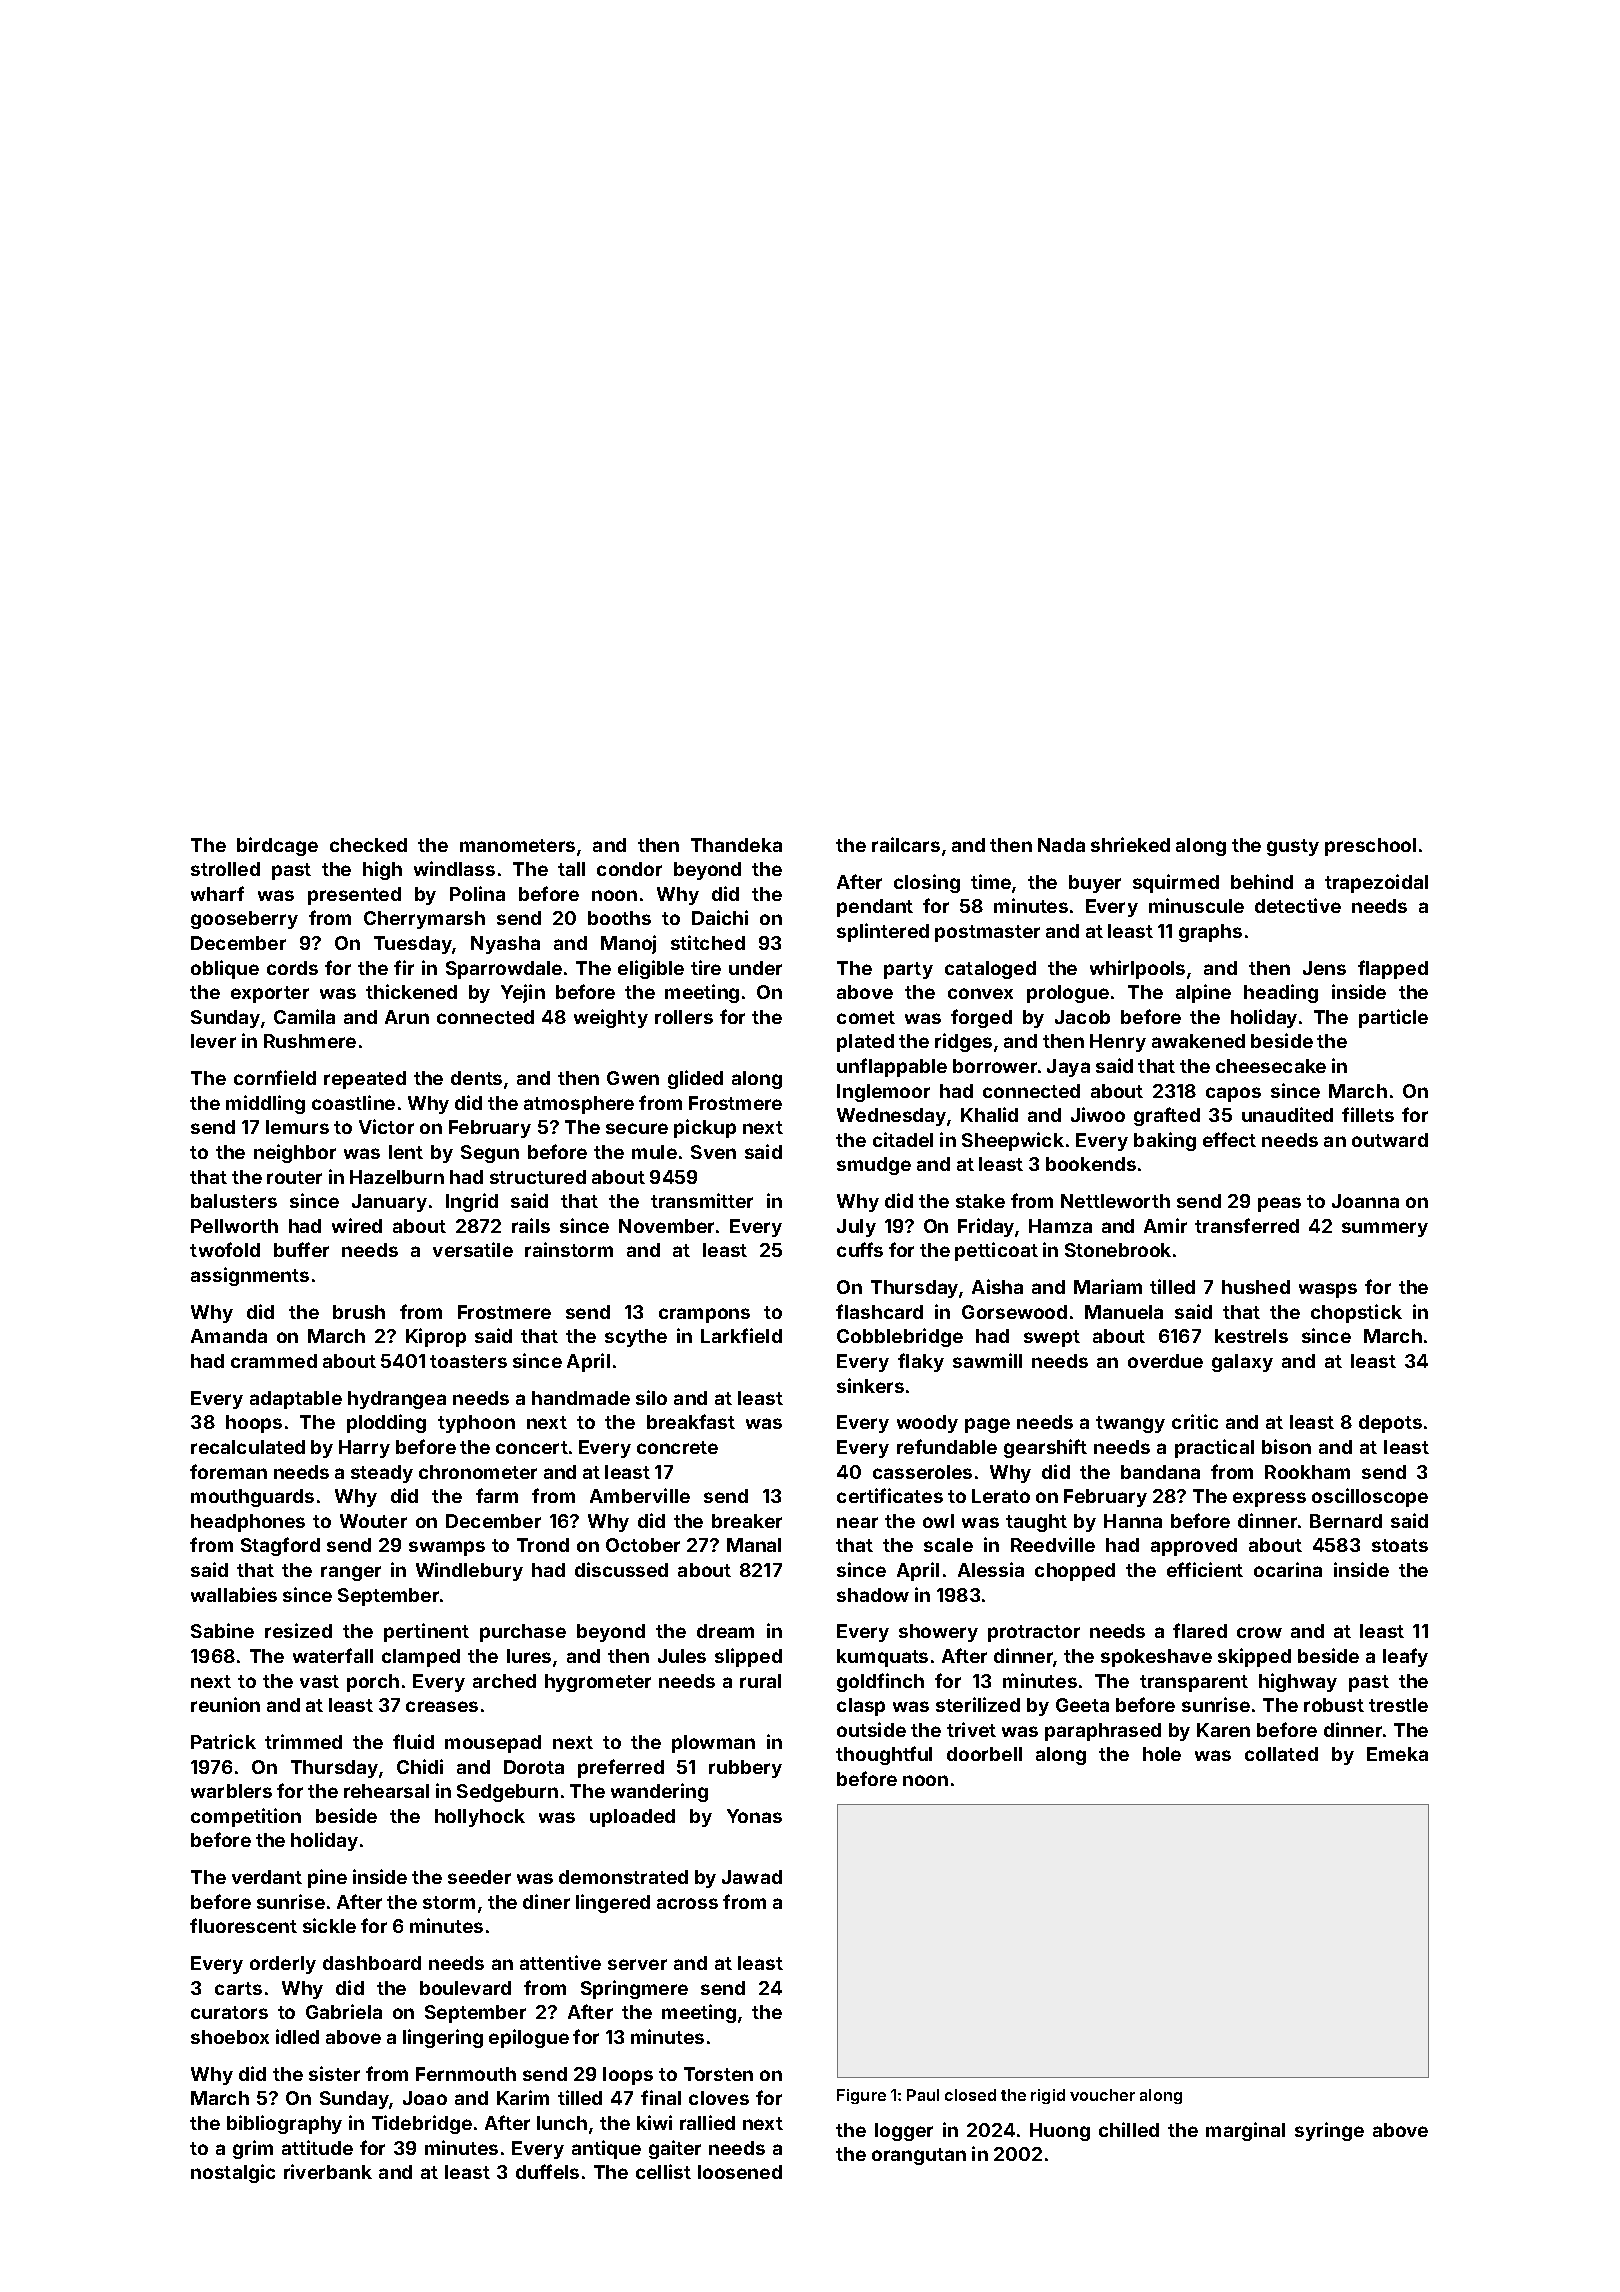  I want to click on twangy, so click(1130, 1424).
